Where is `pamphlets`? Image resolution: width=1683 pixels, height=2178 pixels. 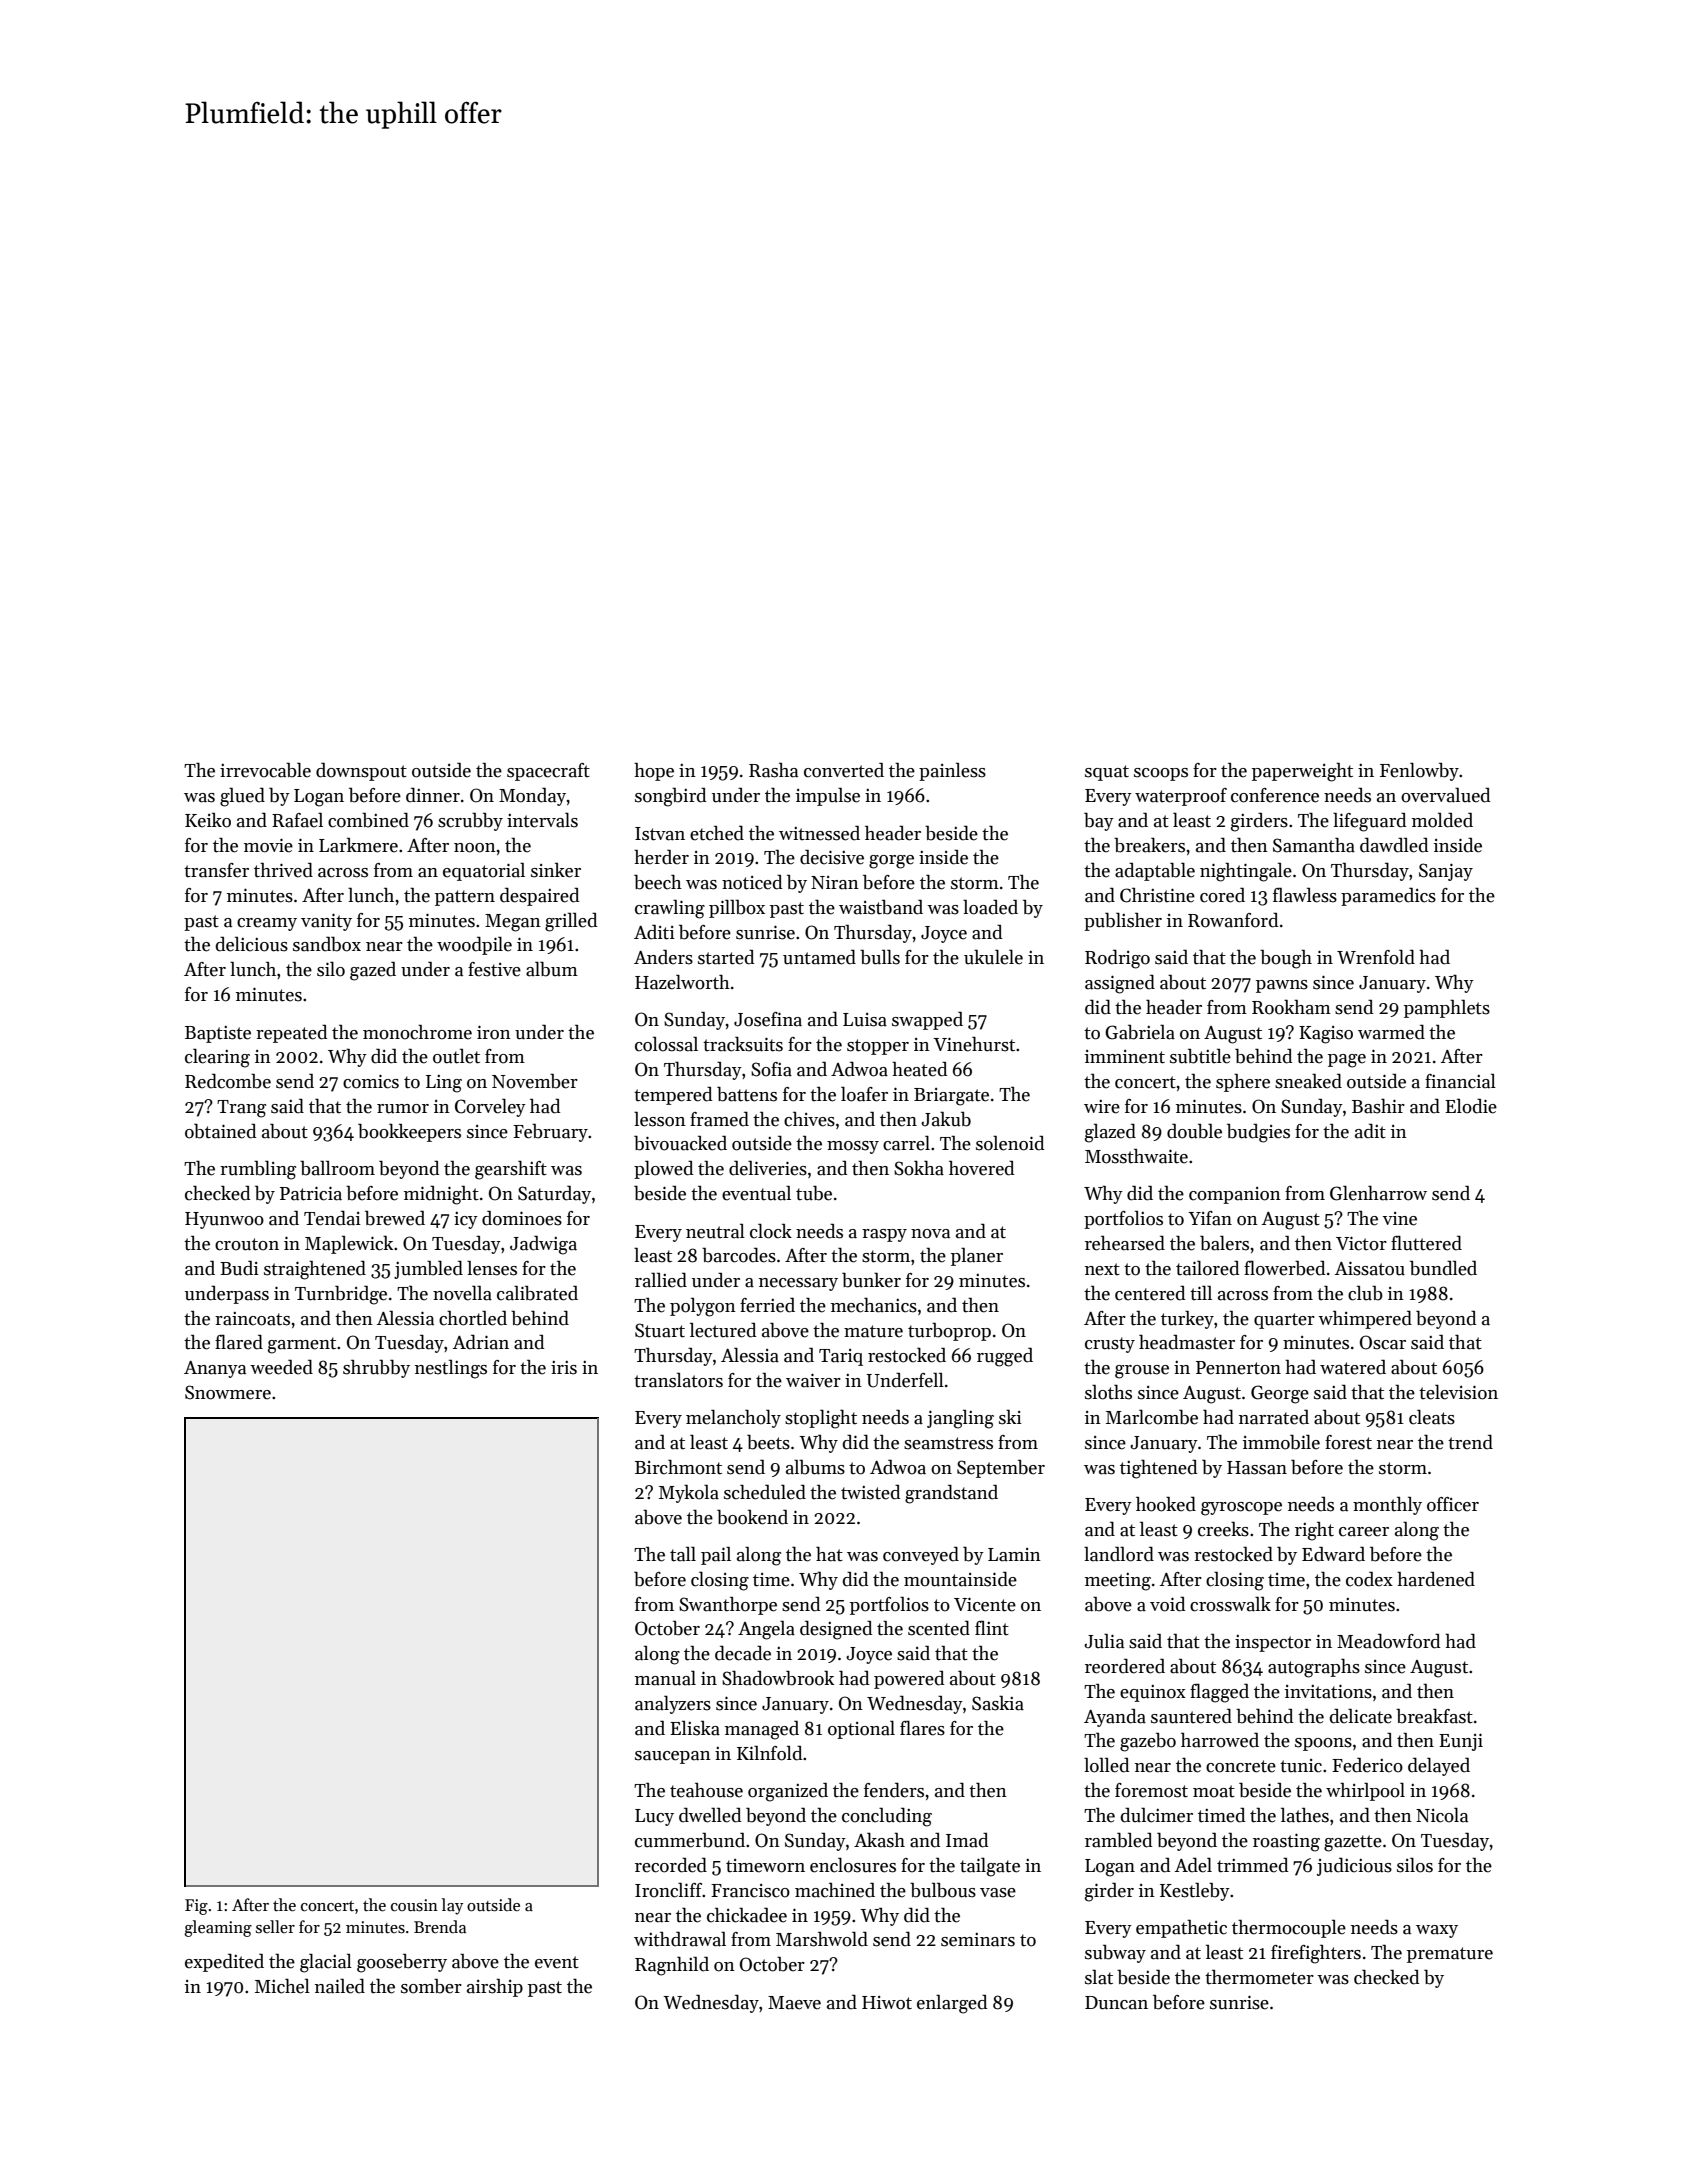 pamphlets is located at coordinates (1447, 1008).
